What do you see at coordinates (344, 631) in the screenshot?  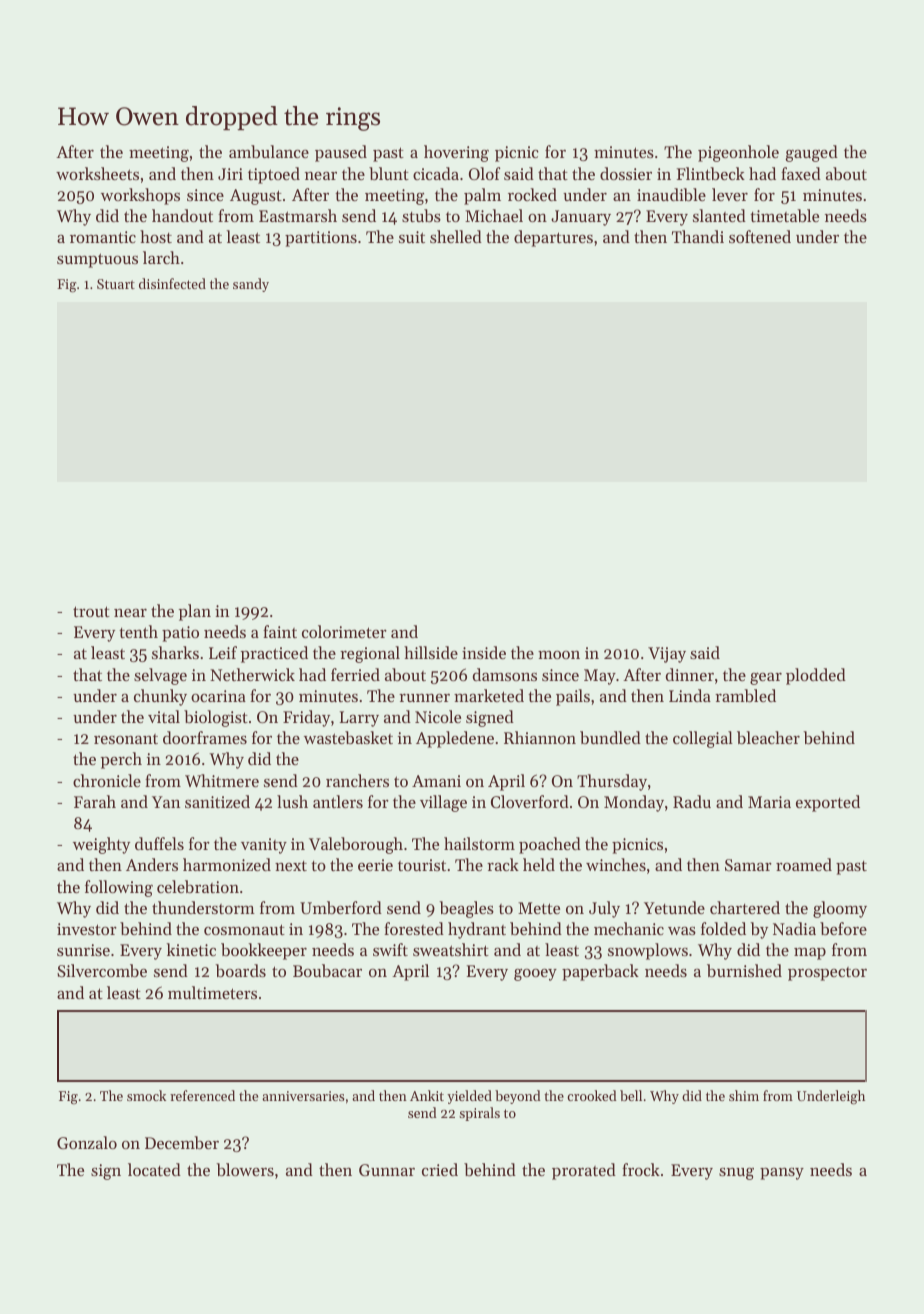 I see `colorimeter` at bounding box center [344, 631].
